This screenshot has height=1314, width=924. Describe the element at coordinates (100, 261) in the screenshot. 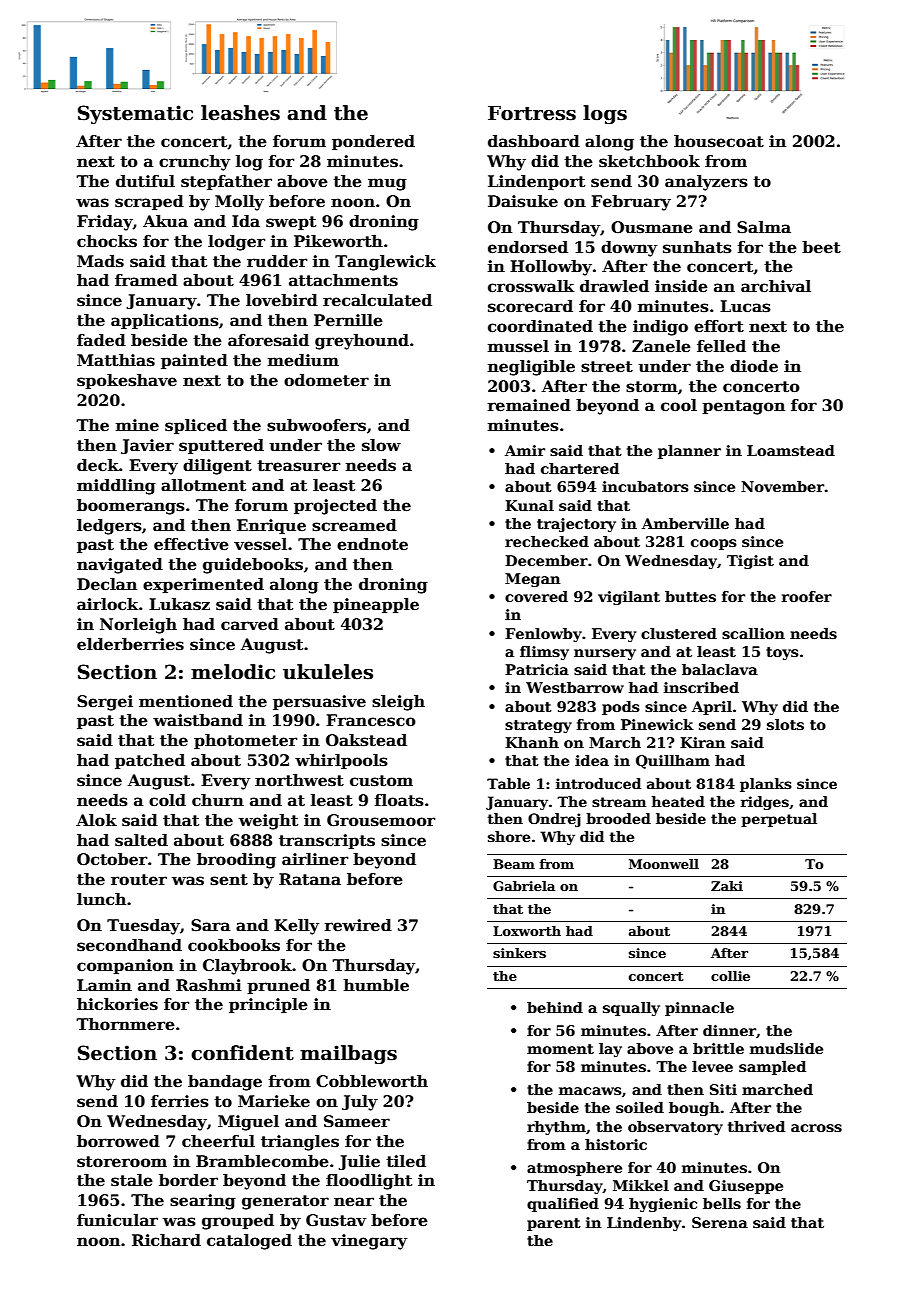

I see `Mads` at that location.
